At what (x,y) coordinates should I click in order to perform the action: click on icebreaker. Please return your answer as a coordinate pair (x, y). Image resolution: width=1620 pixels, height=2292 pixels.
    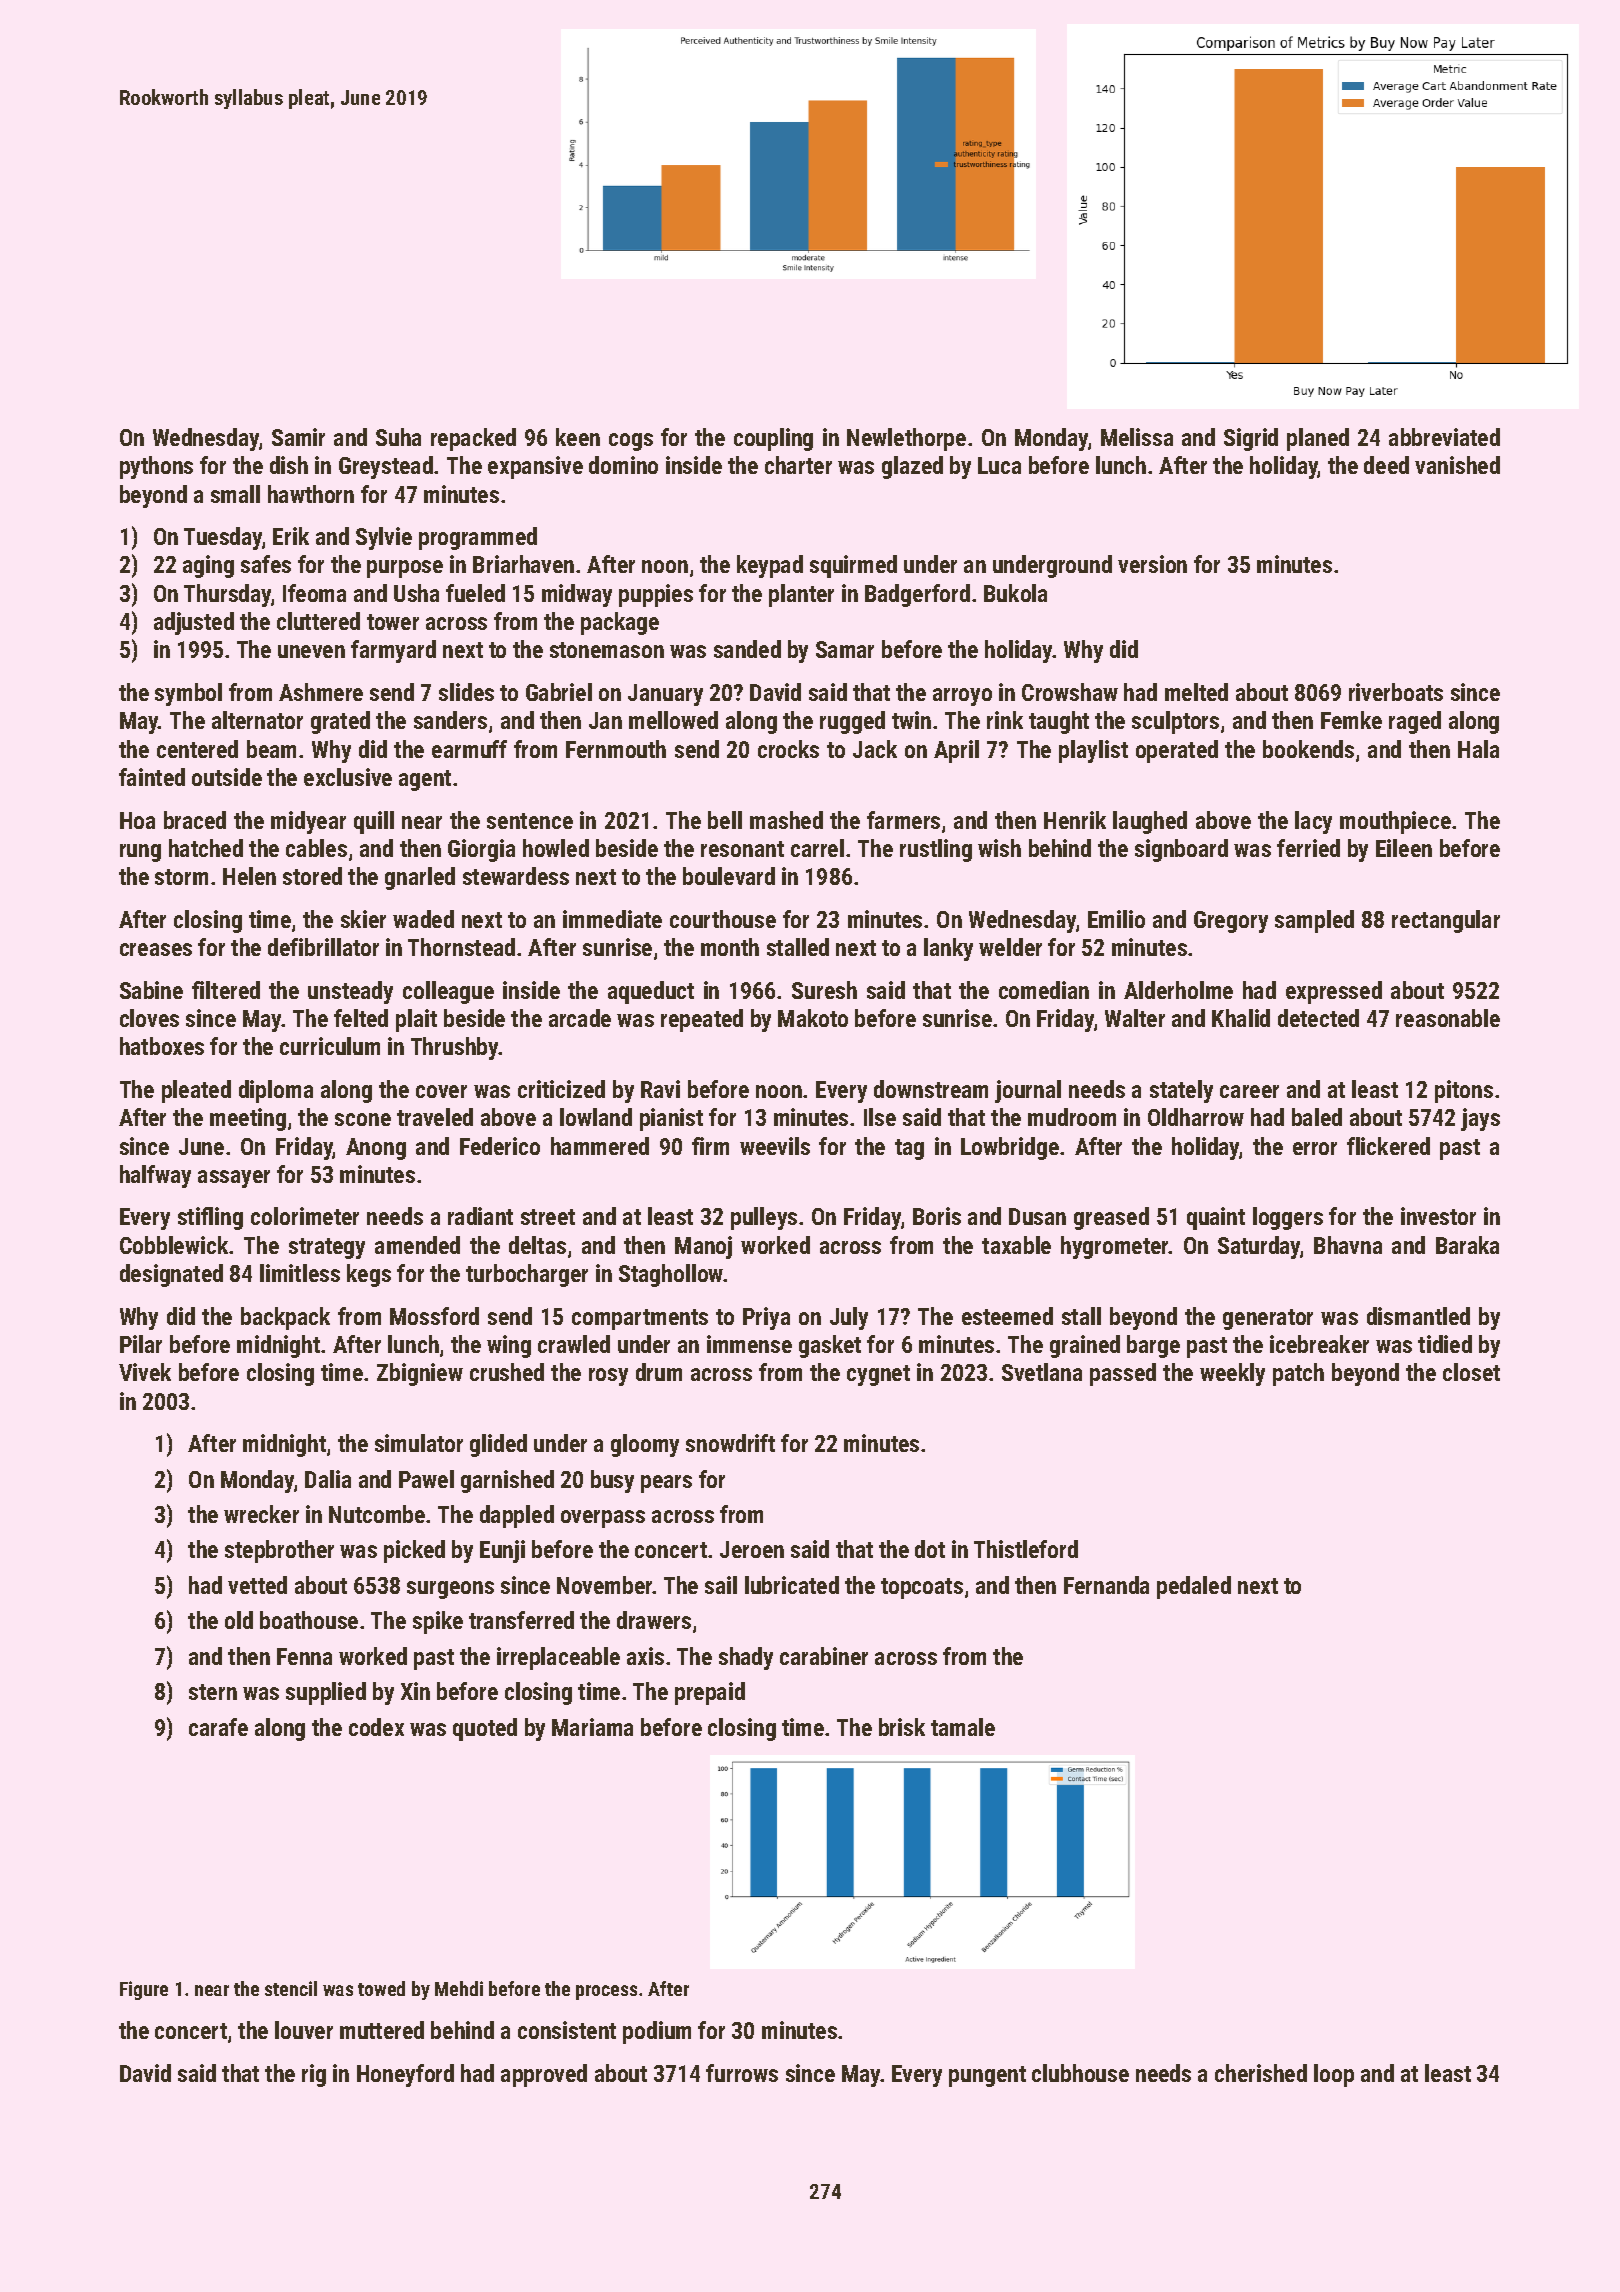
    Looking at the image, I should click on (1319, 1344).
